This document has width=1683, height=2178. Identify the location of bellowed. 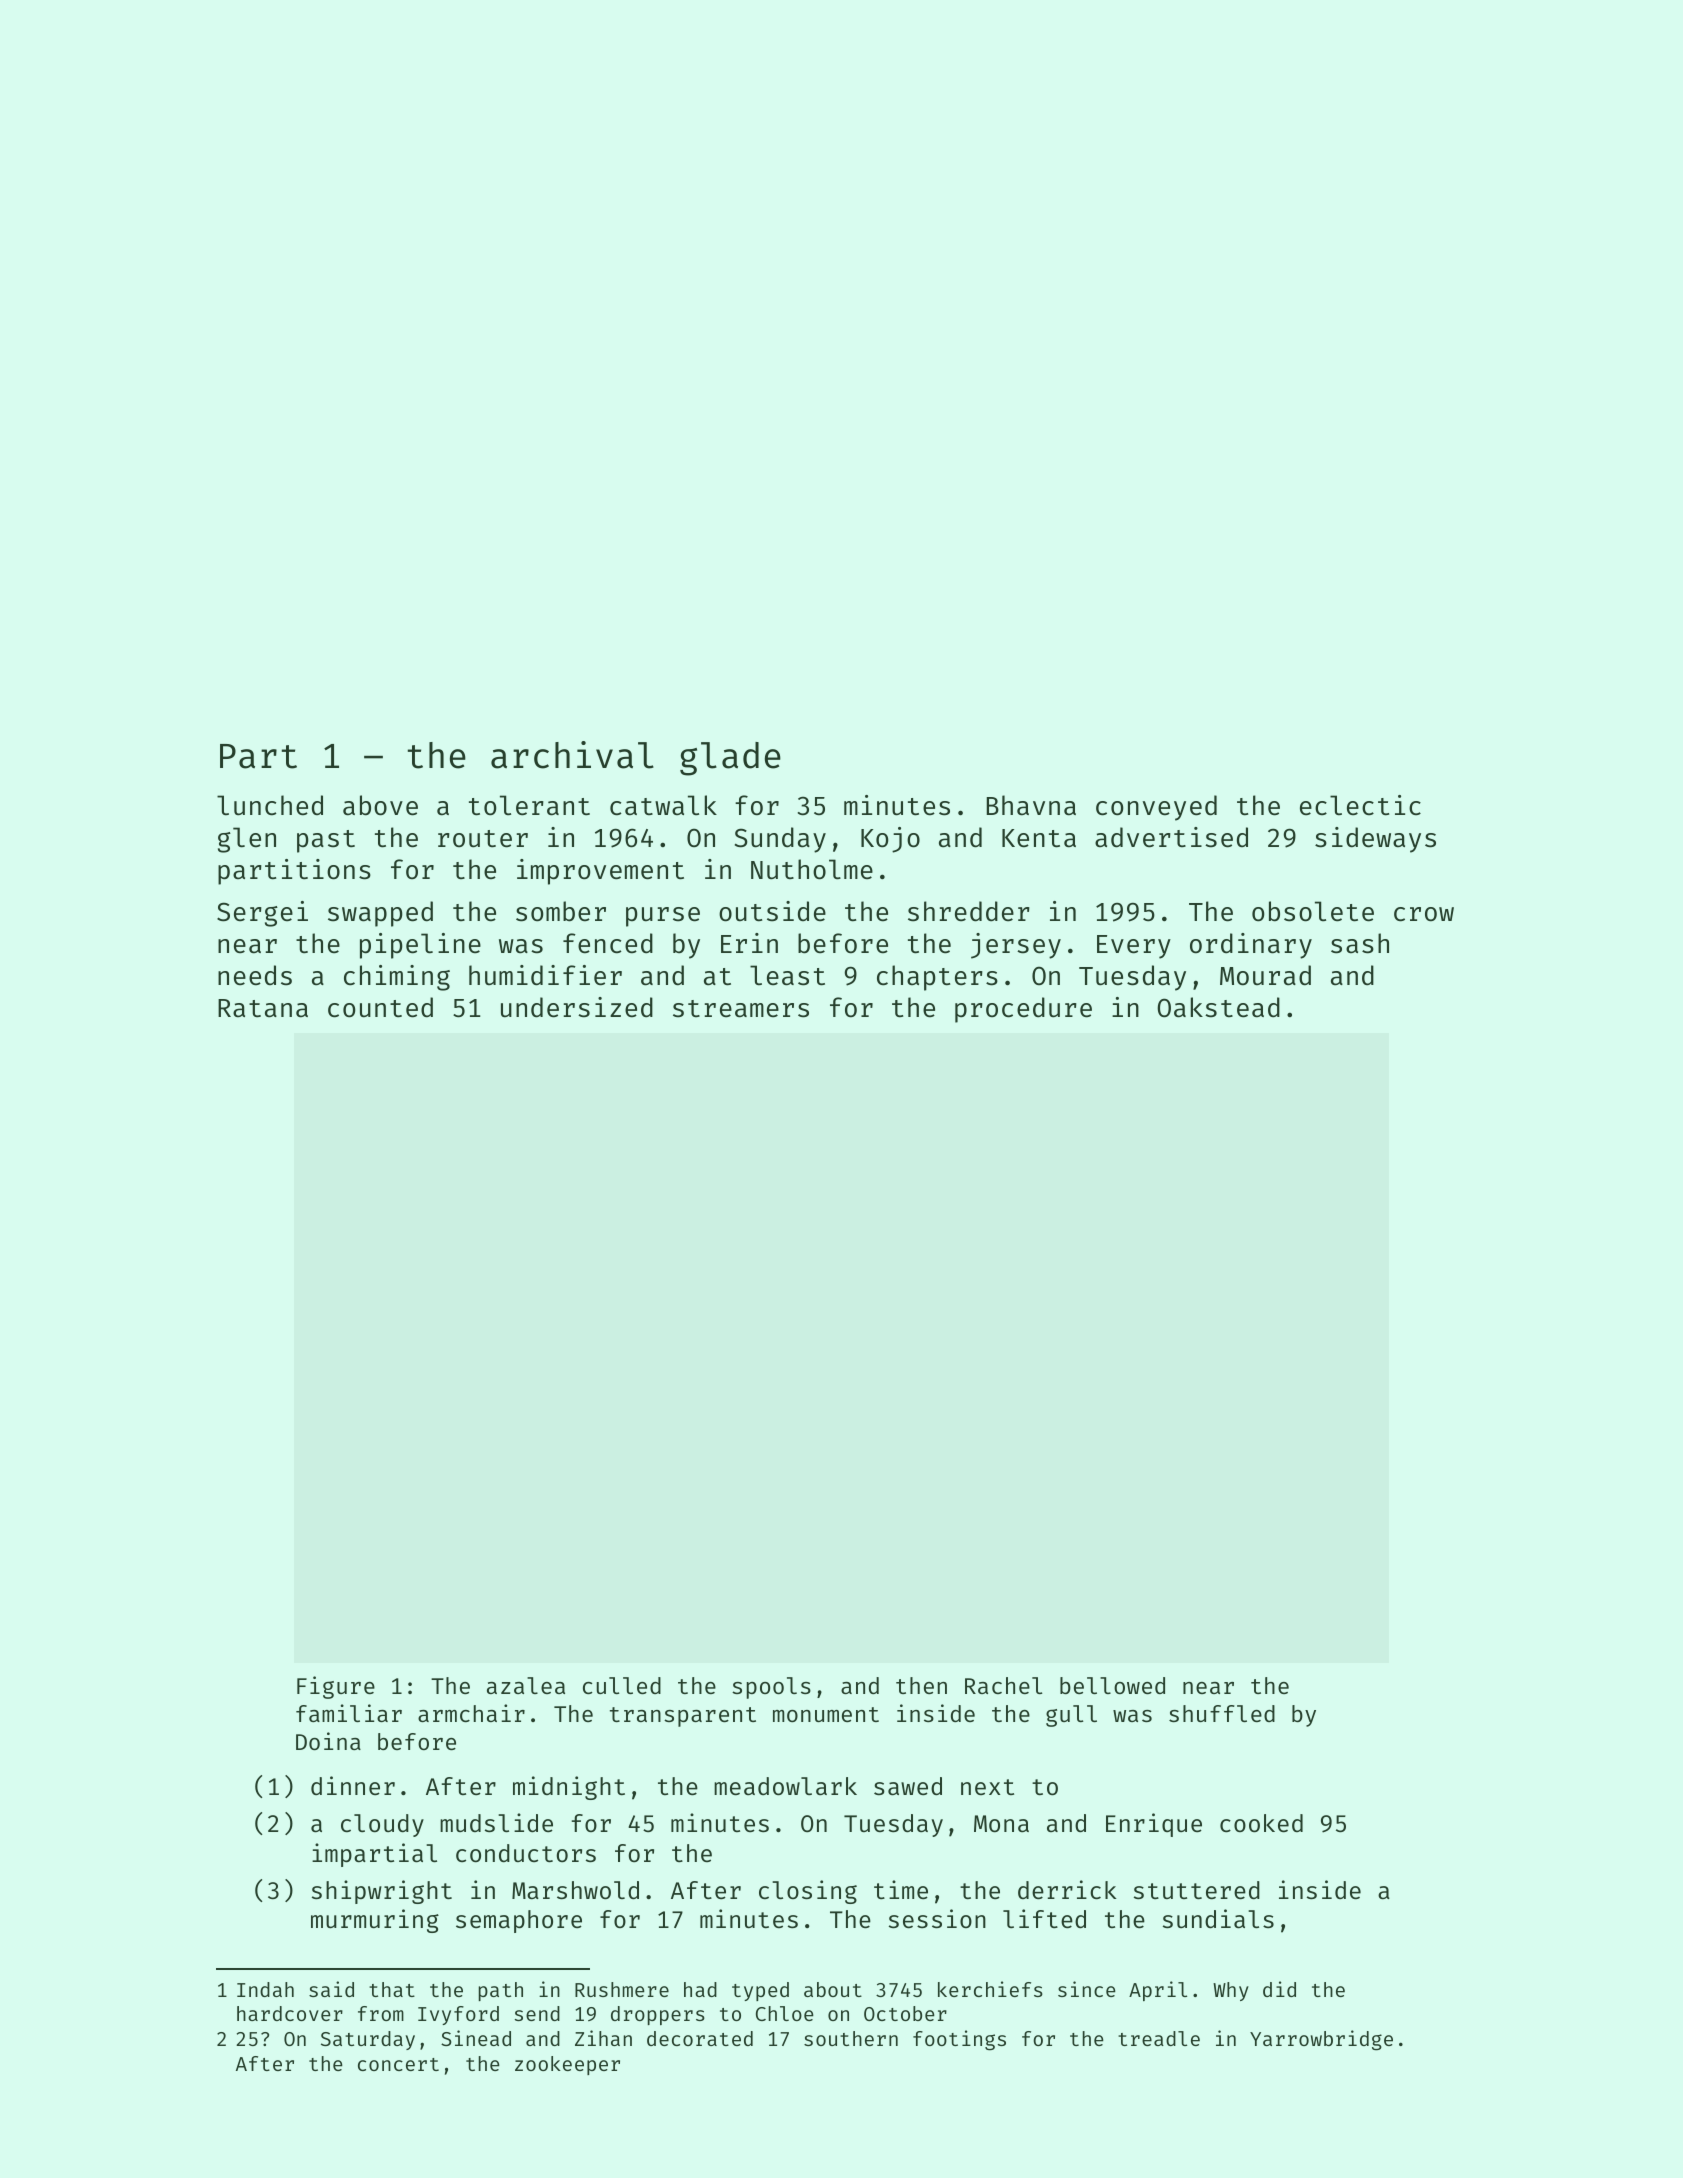
(1112, 1685).
